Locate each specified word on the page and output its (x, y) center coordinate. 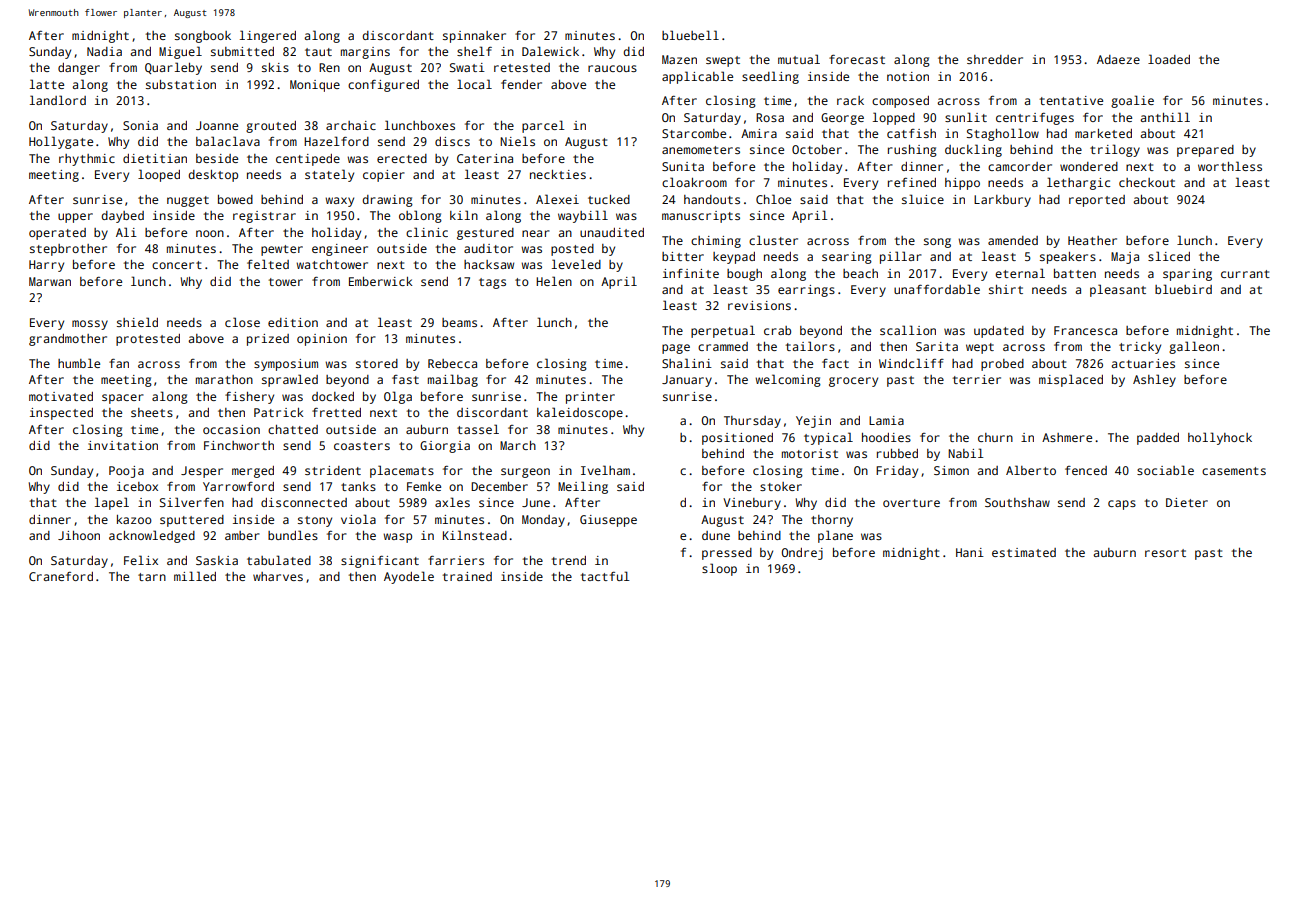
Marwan (50, 281)
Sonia (140, 125)
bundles (293, 535)
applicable (697, 77)
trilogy (1115, 150)
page (676, 349)
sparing (1187, 275)
